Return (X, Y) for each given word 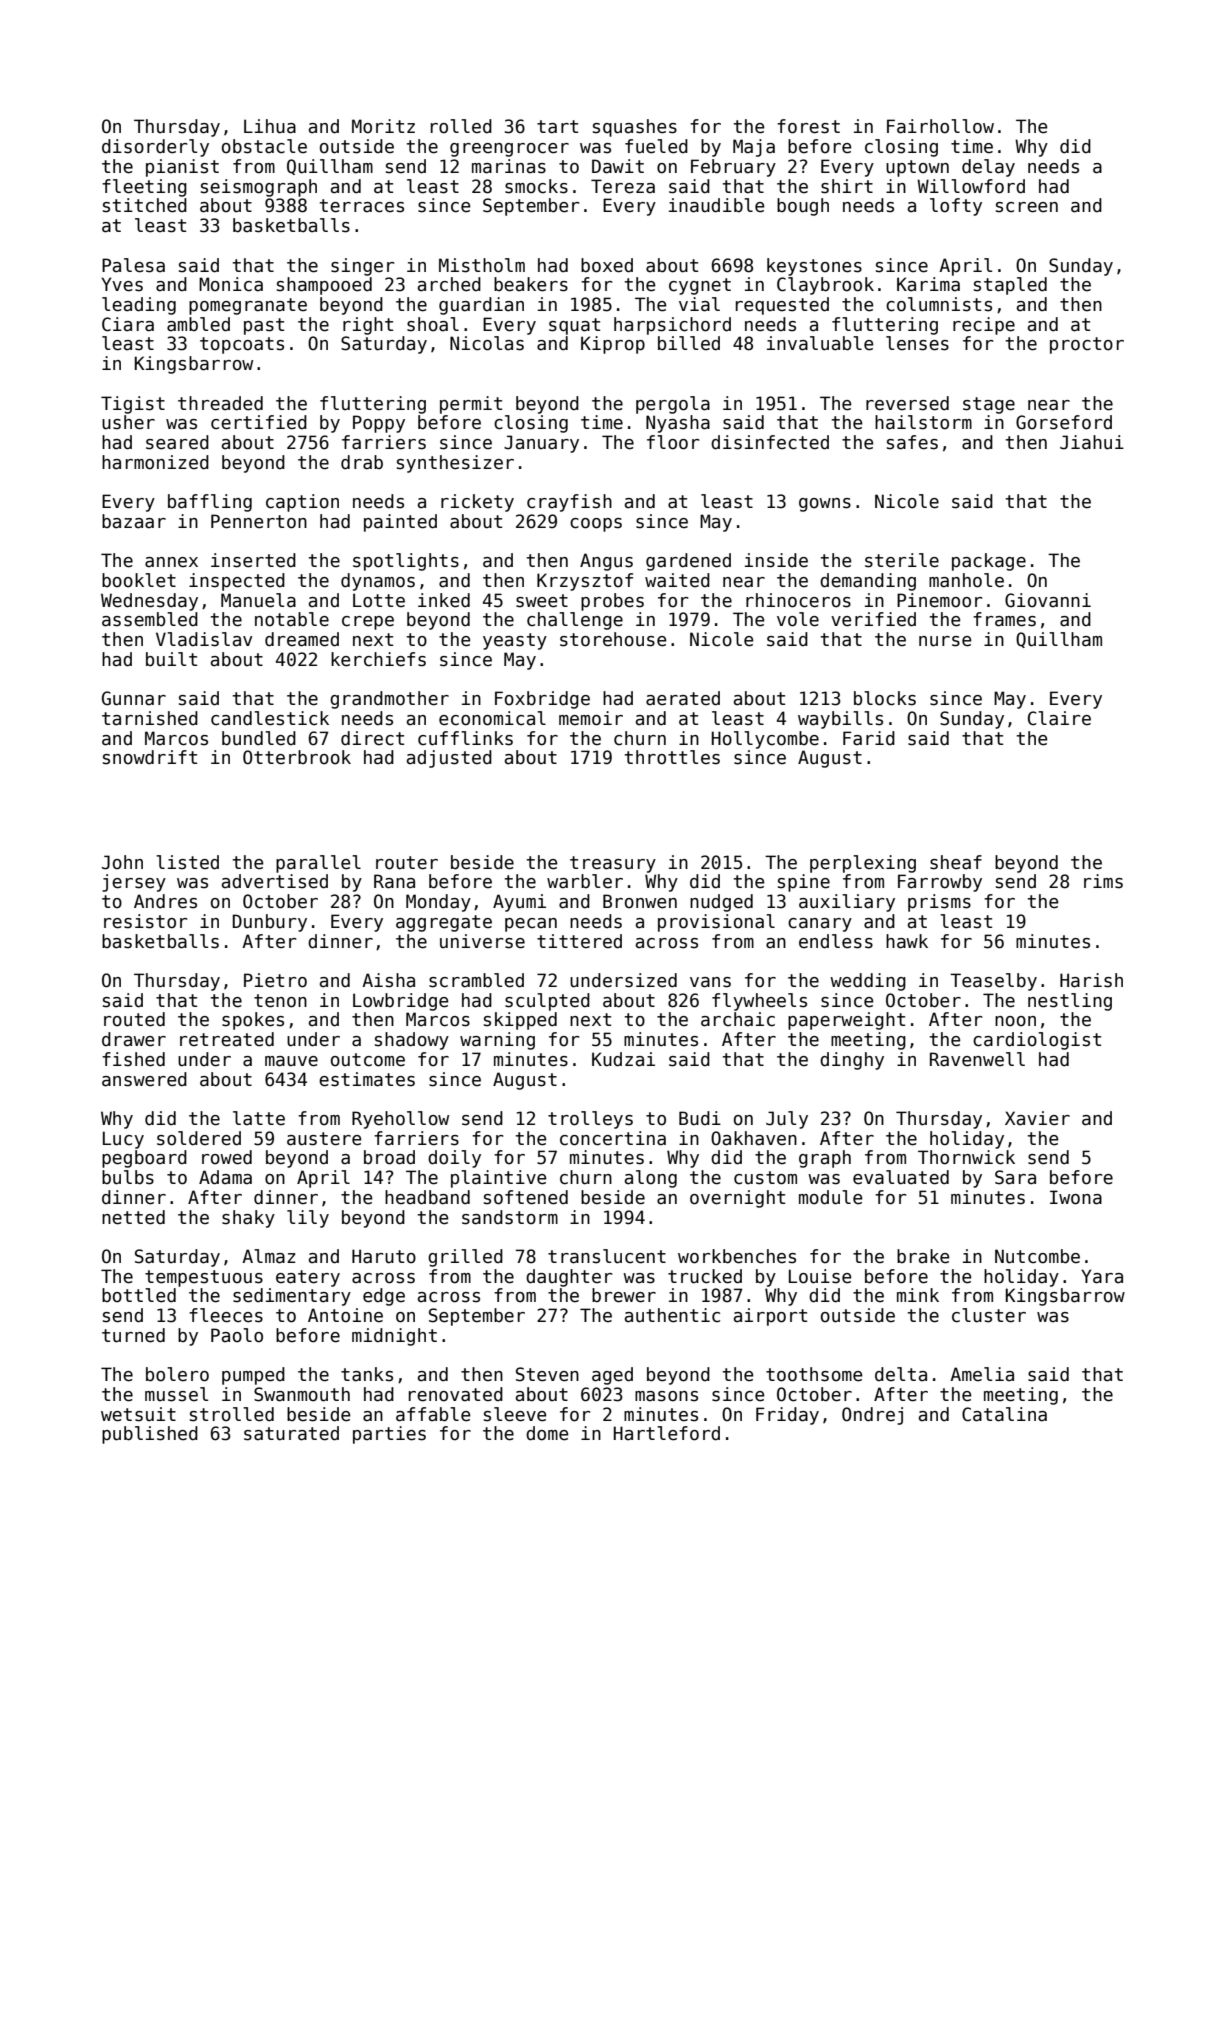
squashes (635, 128)
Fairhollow (940, 126)
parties (389, 1435)
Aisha (388, 980)
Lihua (270, 126)
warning (497, 1041)
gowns (825, 505)
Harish (1091, 980)
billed (689, 343)
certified (259, 422)
